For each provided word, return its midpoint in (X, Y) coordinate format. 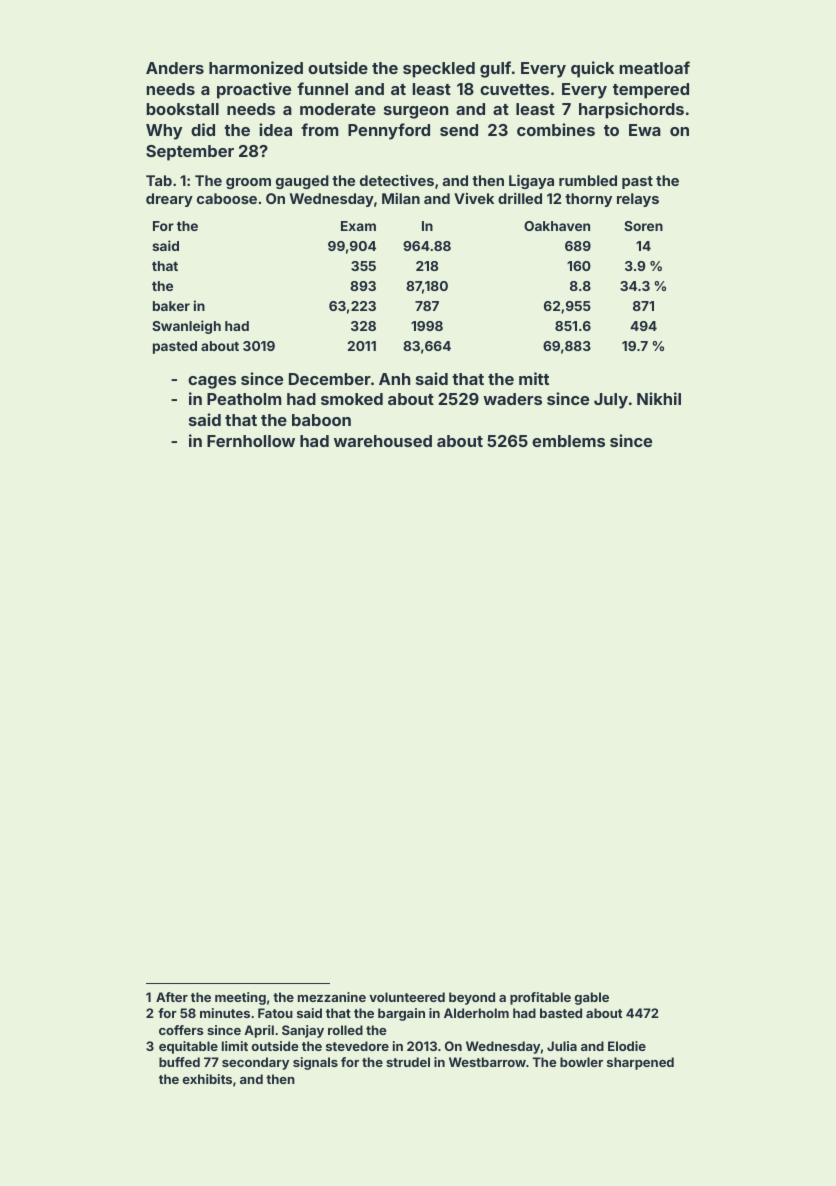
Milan (401, 198)
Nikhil (659, 398)
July (611, 401)
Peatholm (244, 399)
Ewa (645, 130)
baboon (321, 420)
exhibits (207, 1079)
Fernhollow (251, 441)
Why (164, 132)
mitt (534, 378)
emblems (568, 441)
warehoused (383, 441)
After (172, 997)
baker (171, 306)
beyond (472, 998)
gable (592, 998)
